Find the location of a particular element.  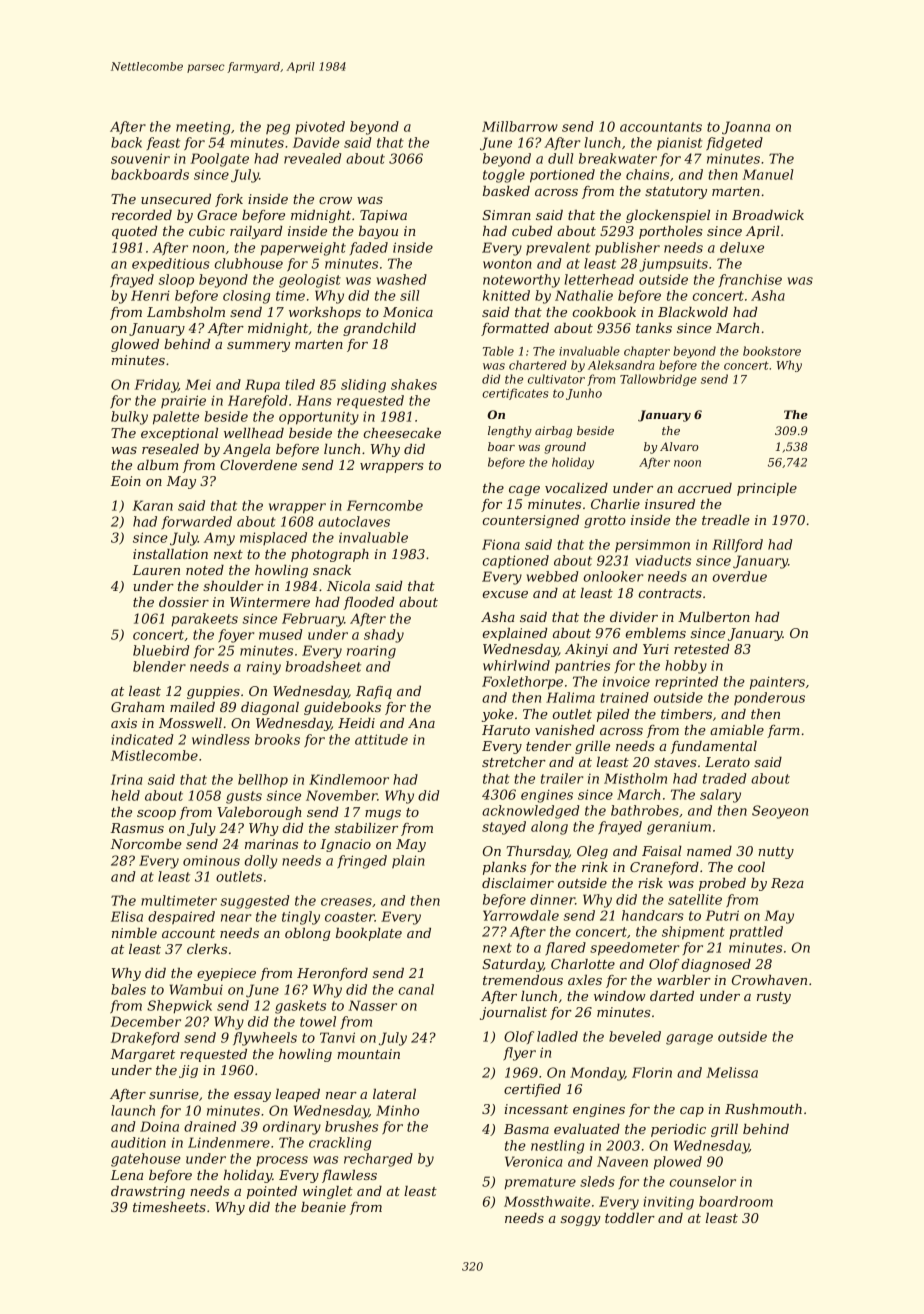

darted is located at coordinates (672, 996).
